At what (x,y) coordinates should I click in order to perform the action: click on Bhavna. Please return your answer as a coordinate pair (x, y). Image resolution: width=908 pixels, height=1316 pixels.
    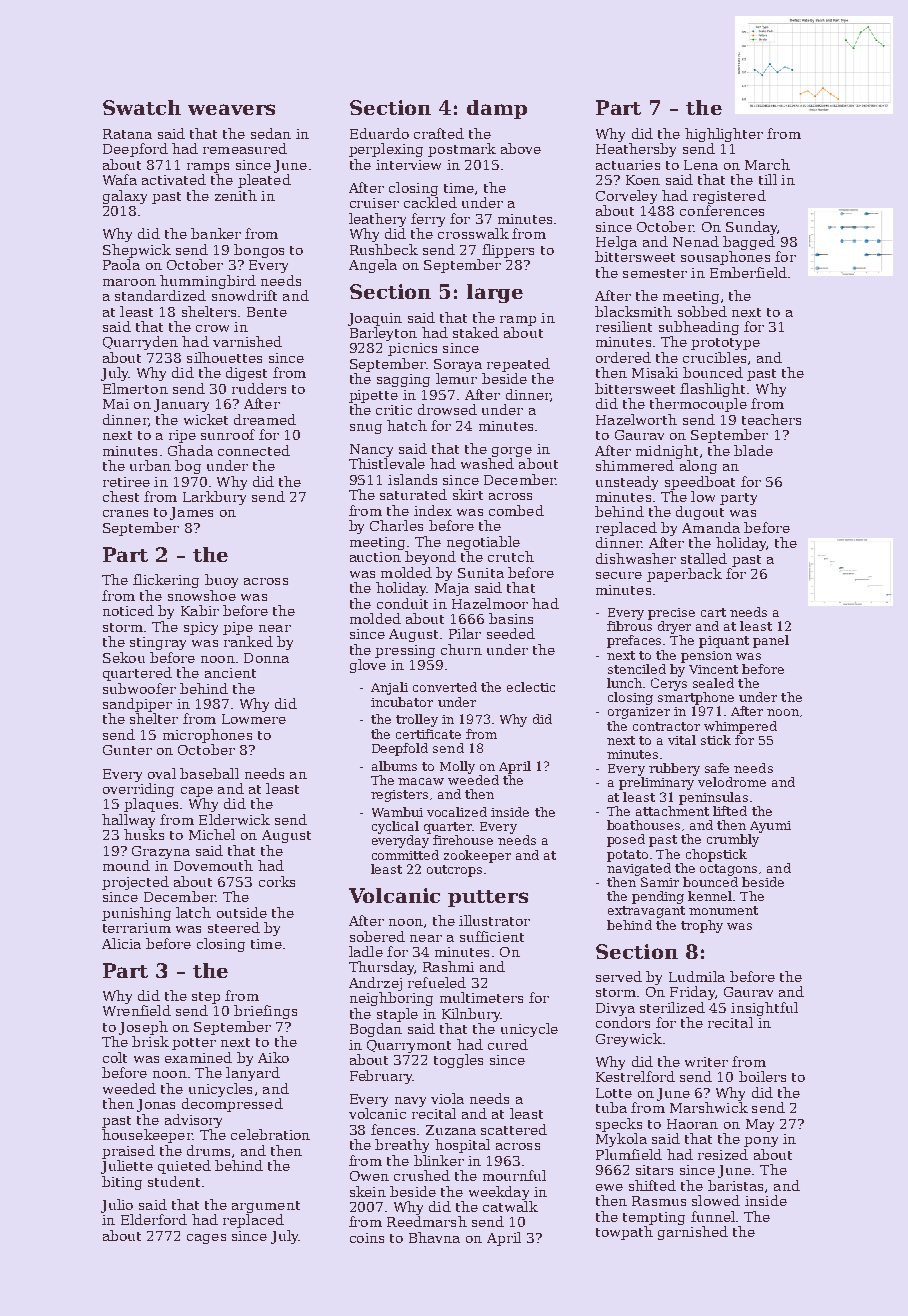
    Looking at the image, I should click on (434, 1237).
